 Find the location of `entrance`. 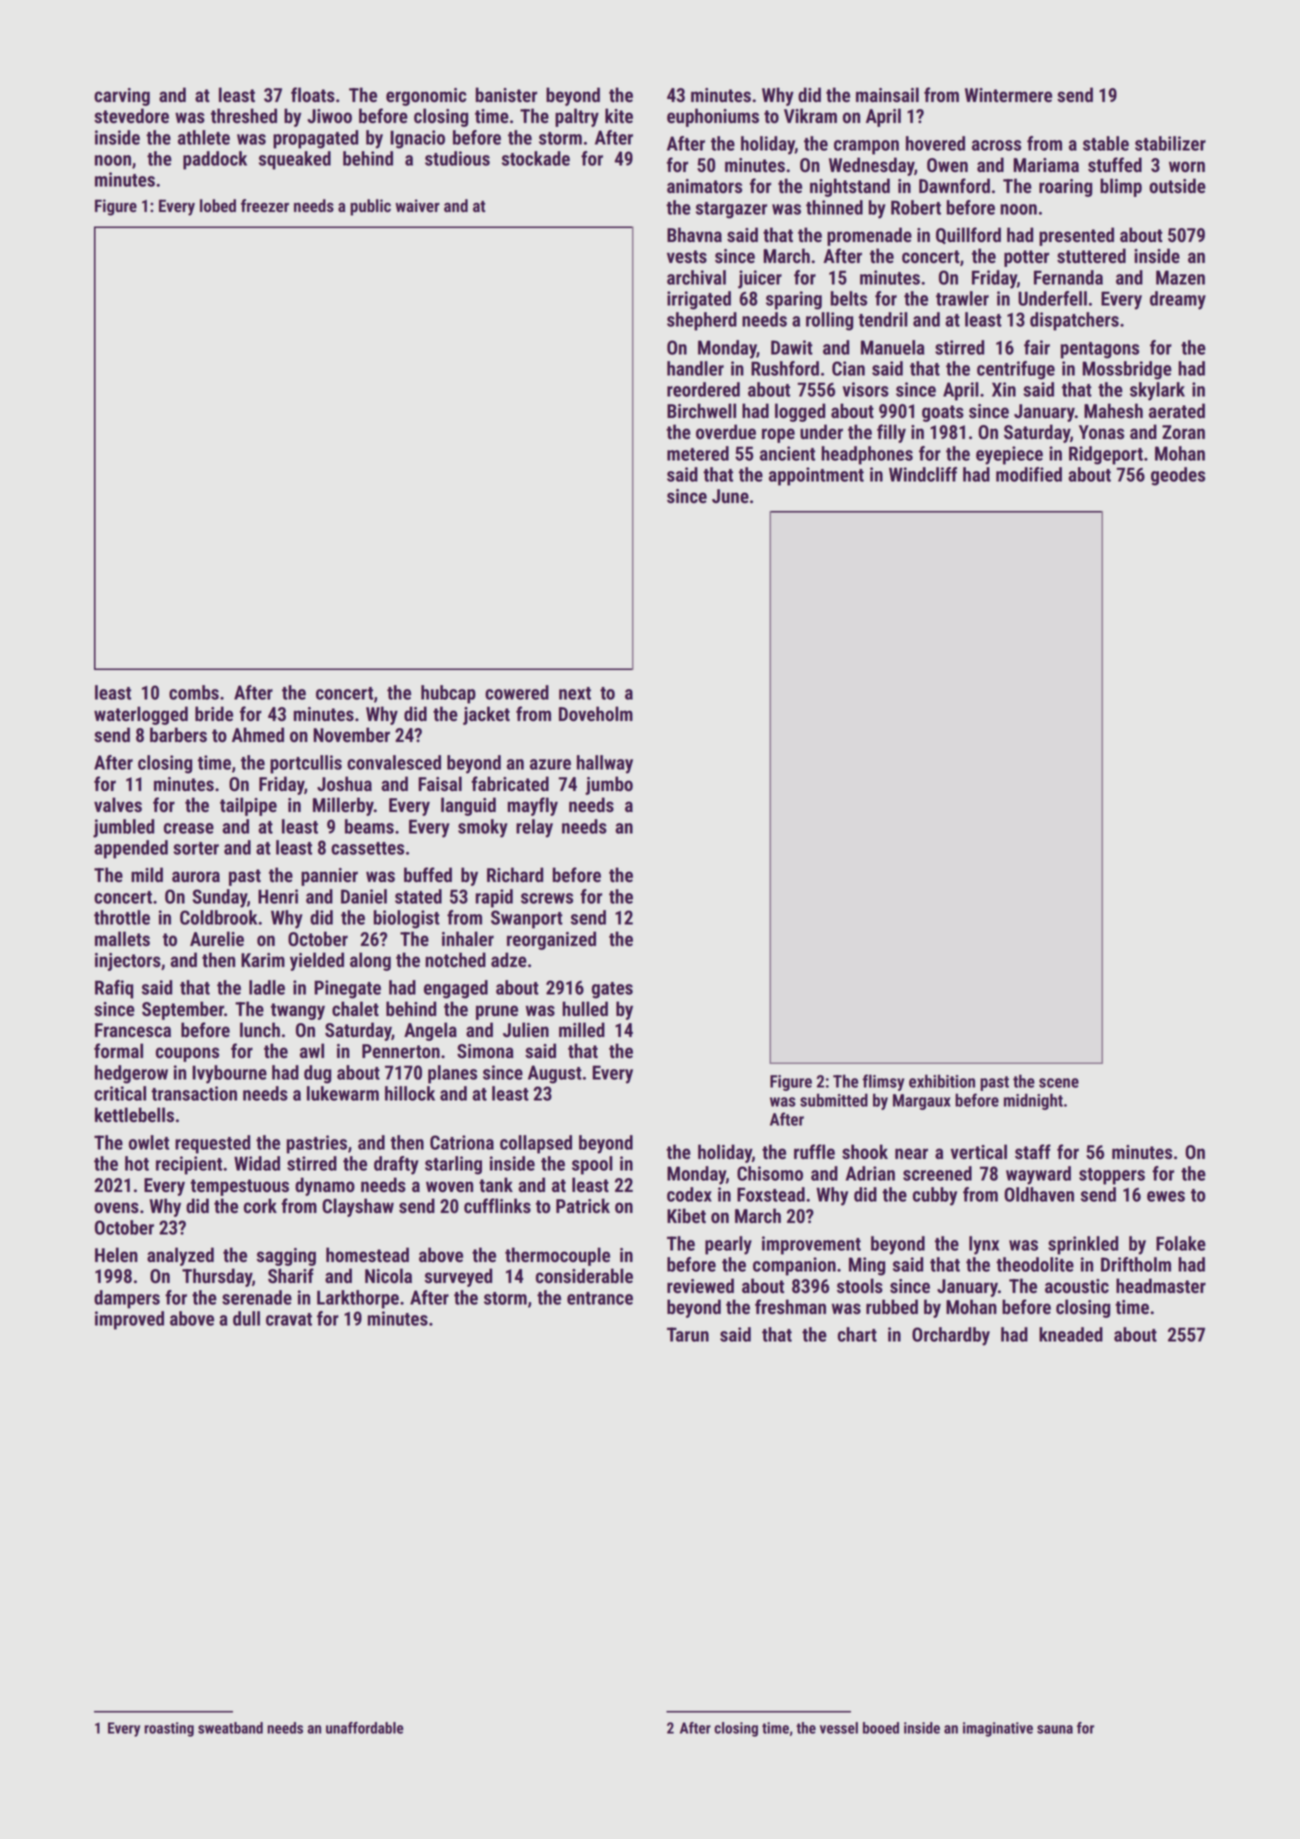

entrance is located at coordinates (600, 1298).
